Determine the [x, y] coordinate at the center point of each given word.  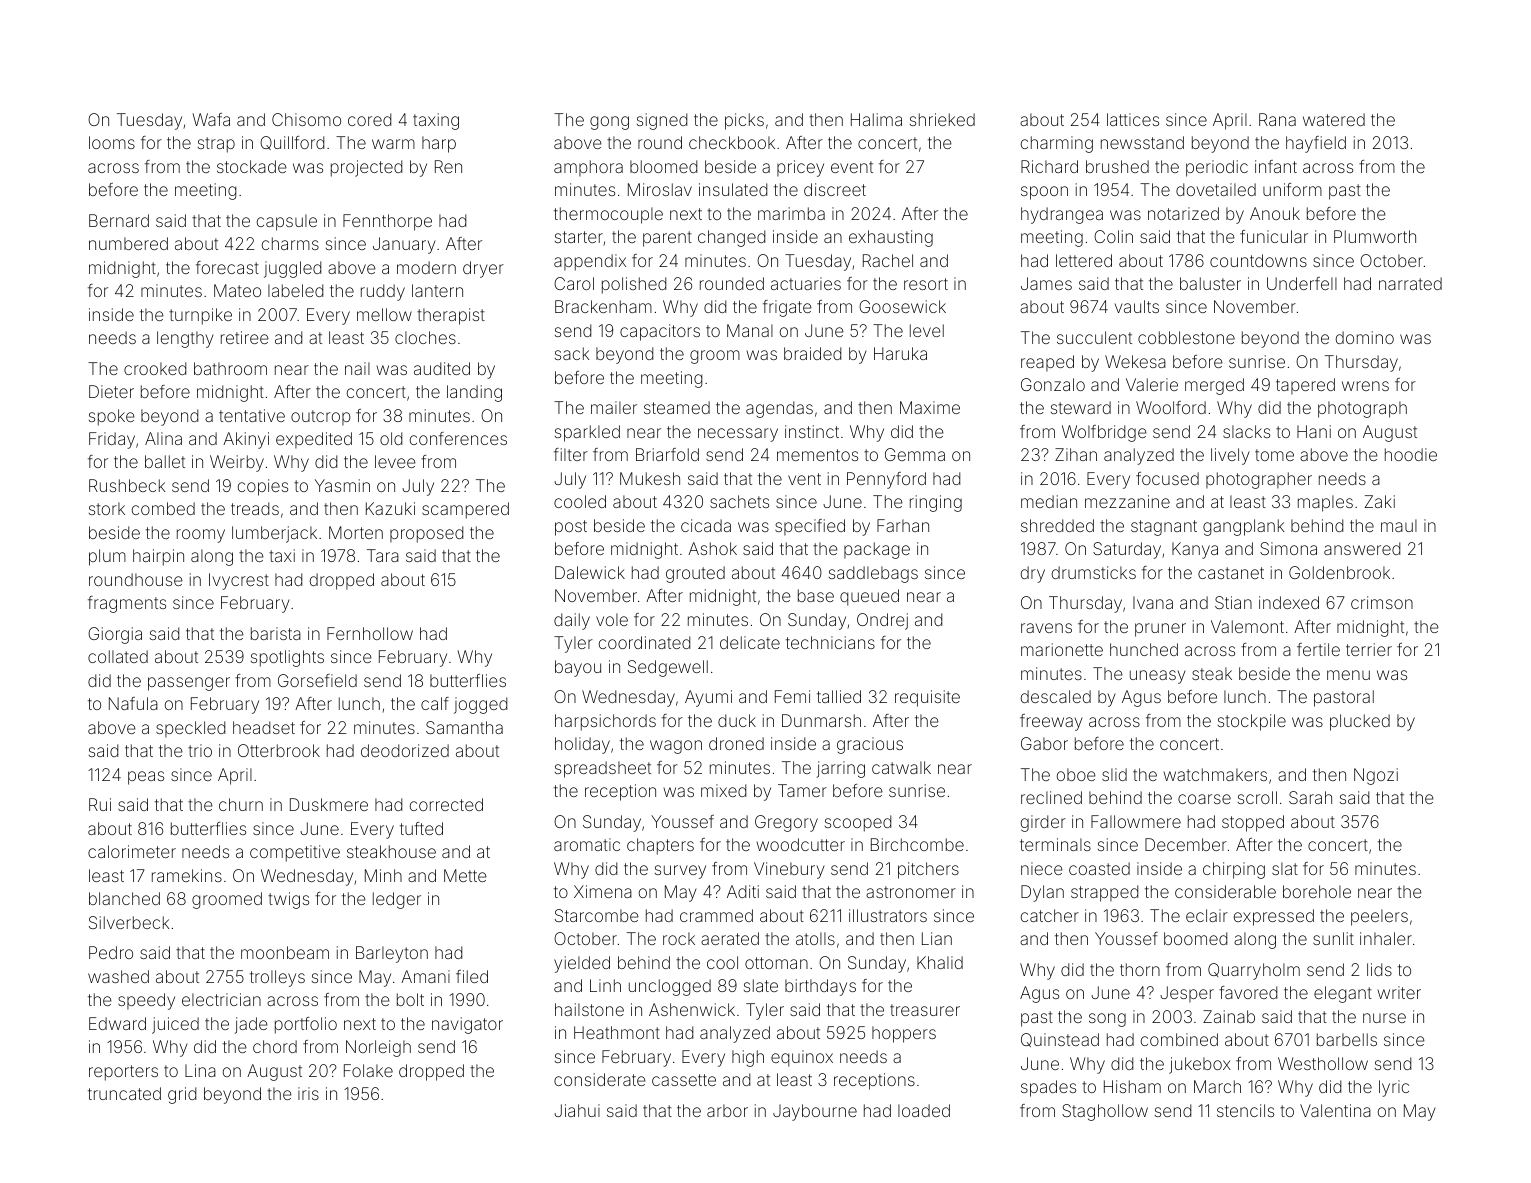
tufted [421, 828]
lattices [1133, 119]
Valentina [1335, 1110]
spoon [1044, 193]
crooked [155, 368]
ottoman [776, 963]
